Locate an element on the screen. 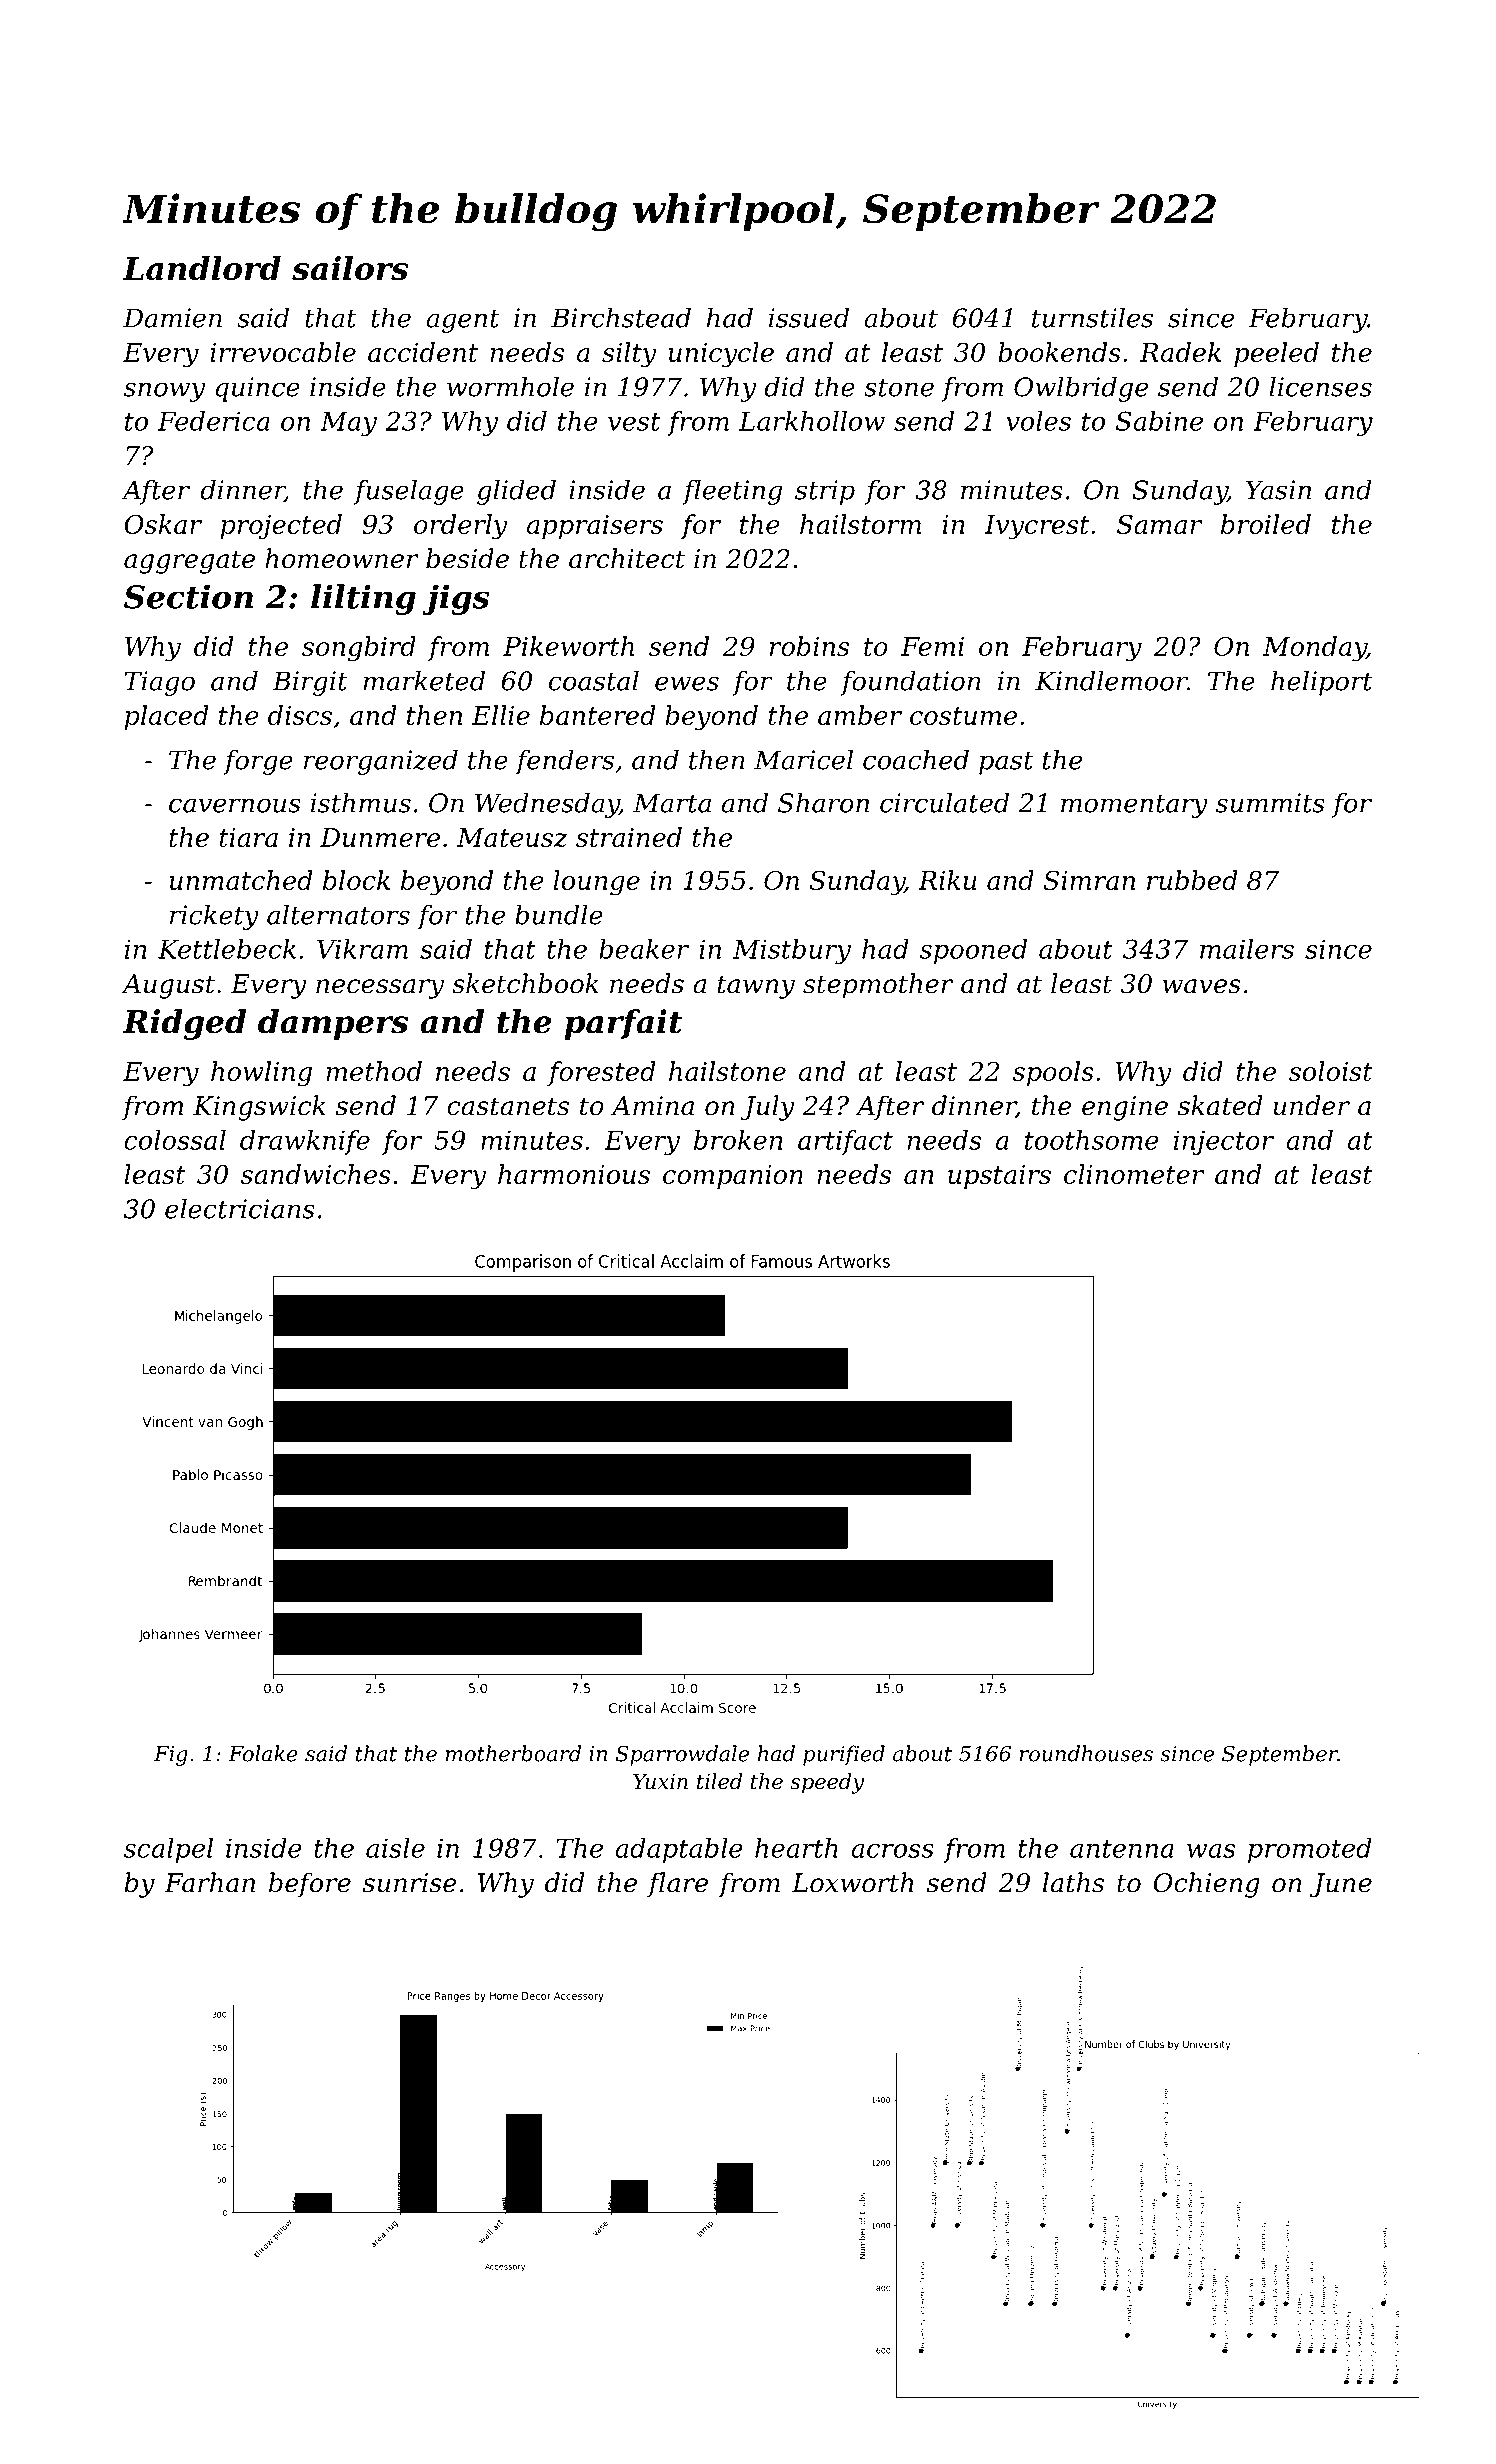 The width and height of the screenshot is (1496, 2464). sunrise is located at coordinates (410, 1883).
